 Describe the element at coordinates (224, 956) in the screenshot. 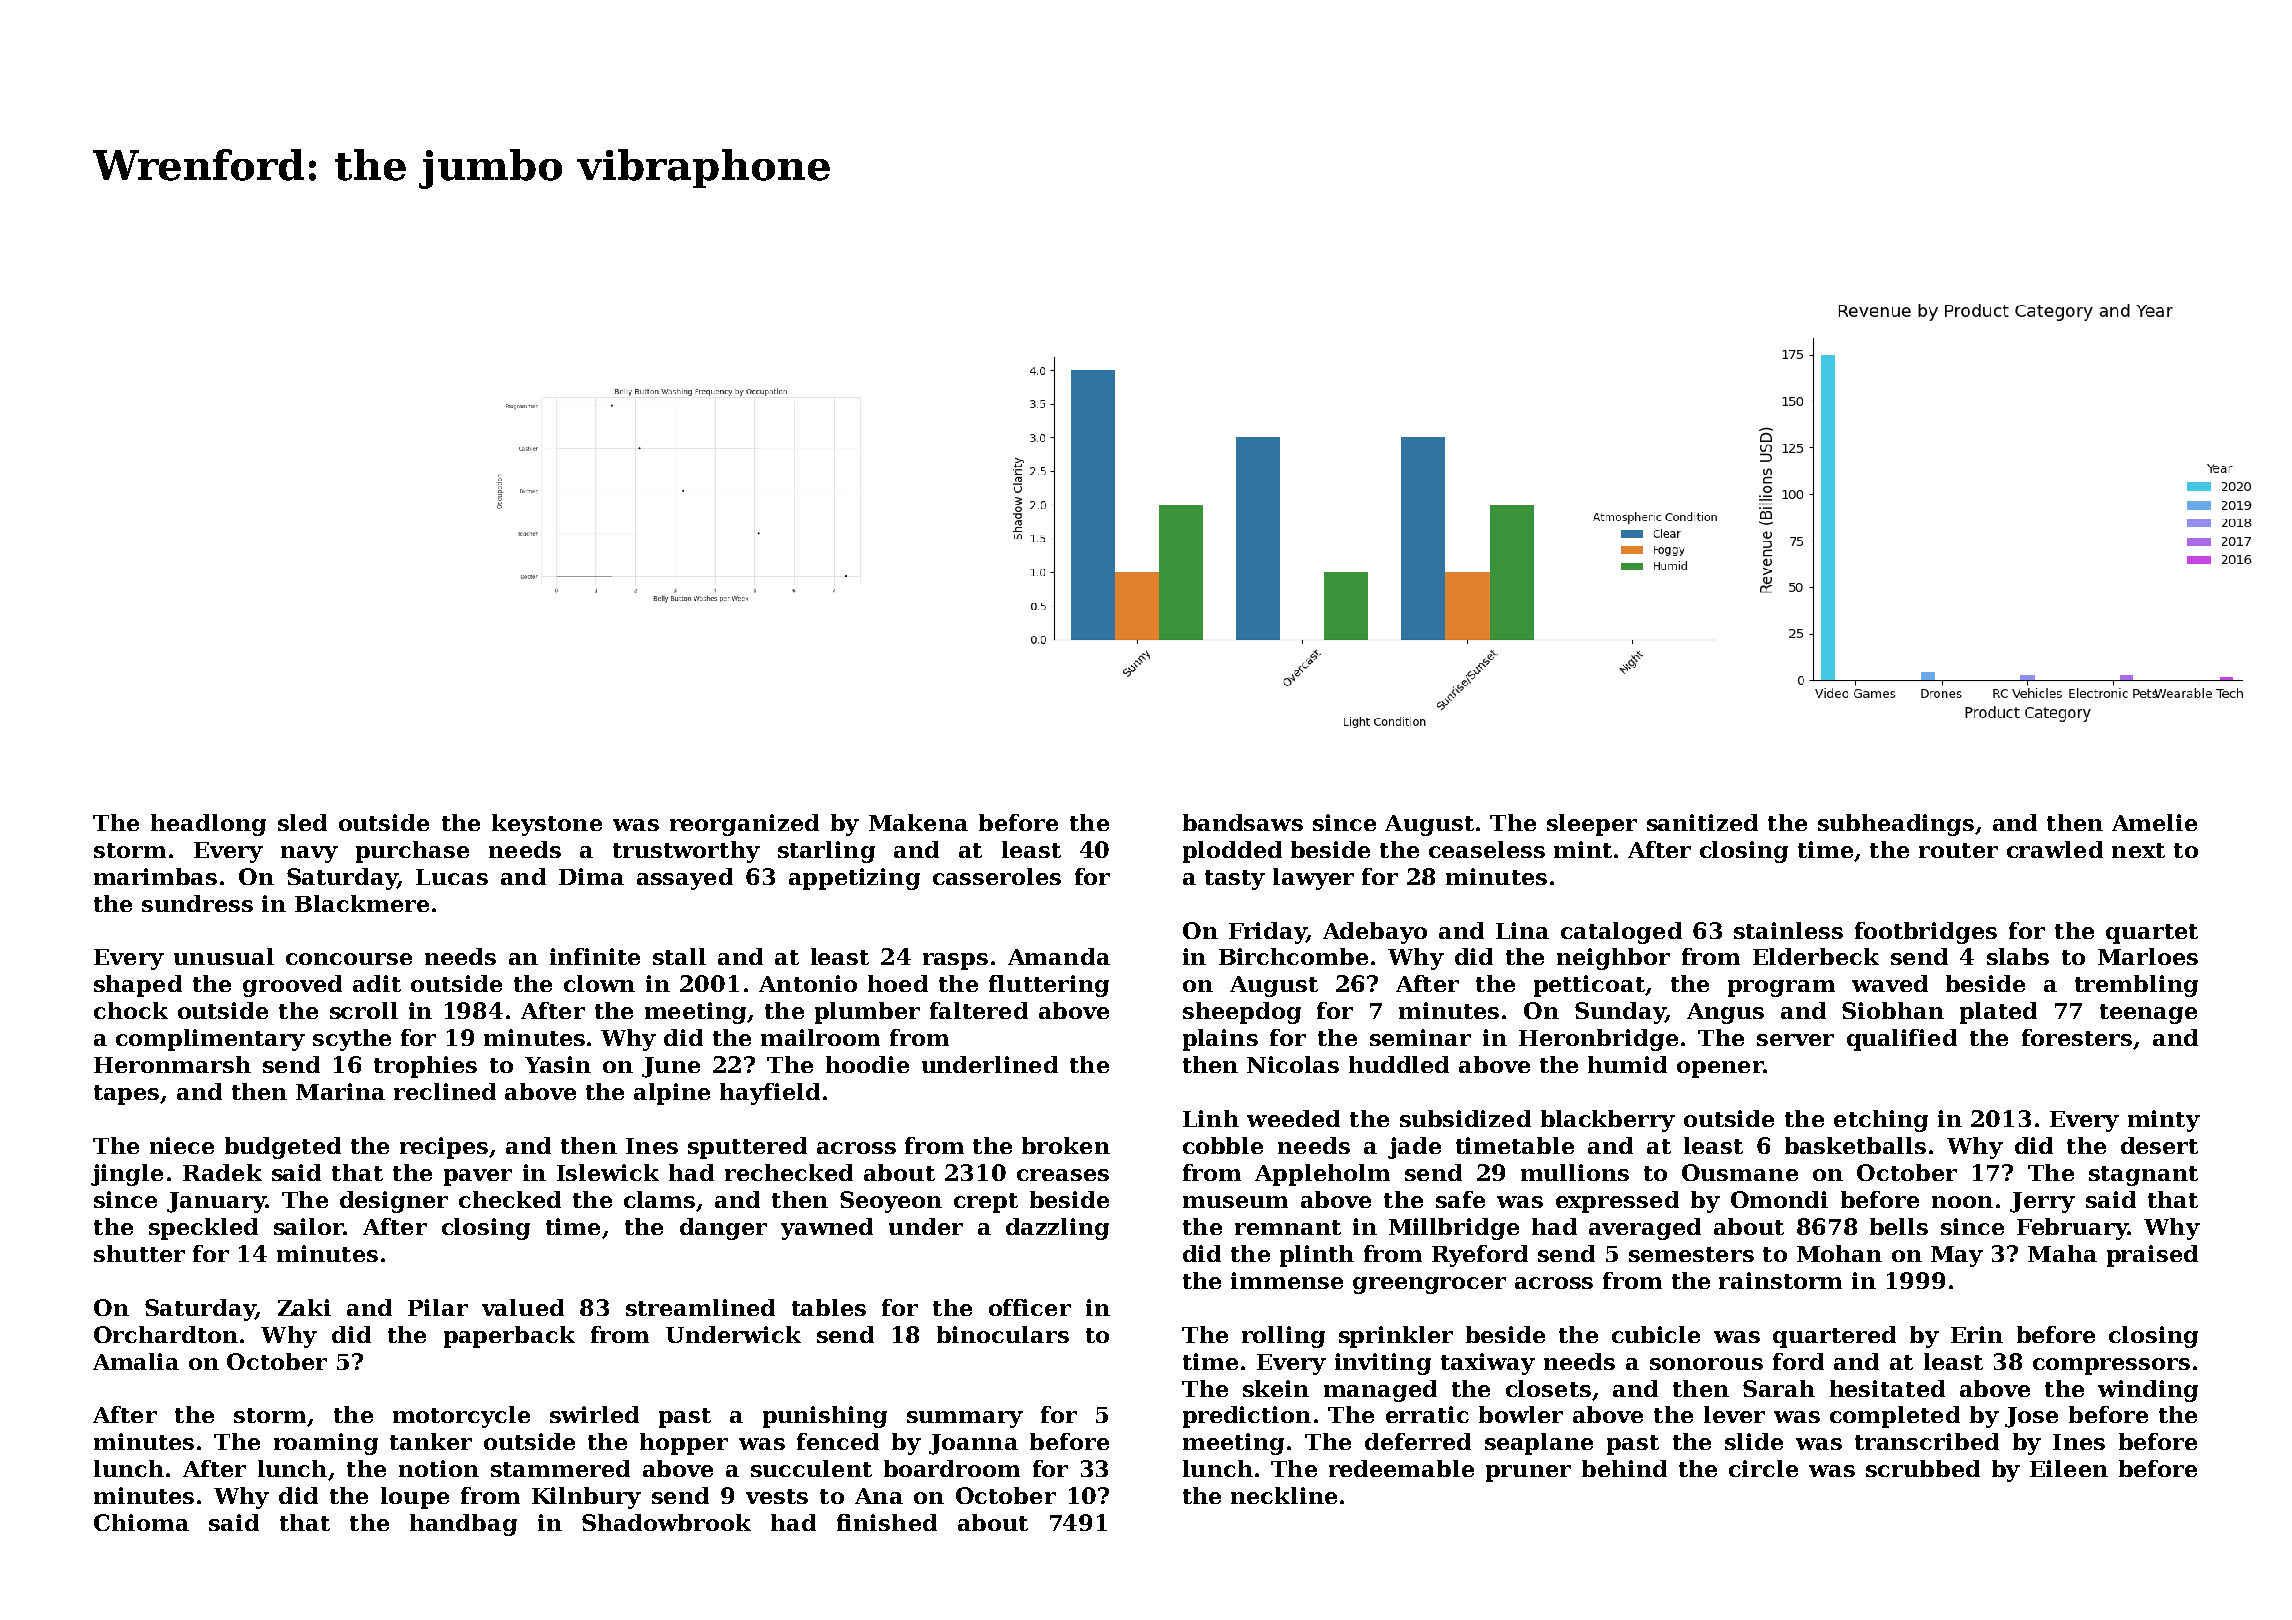

I see `unusual` at that location.
